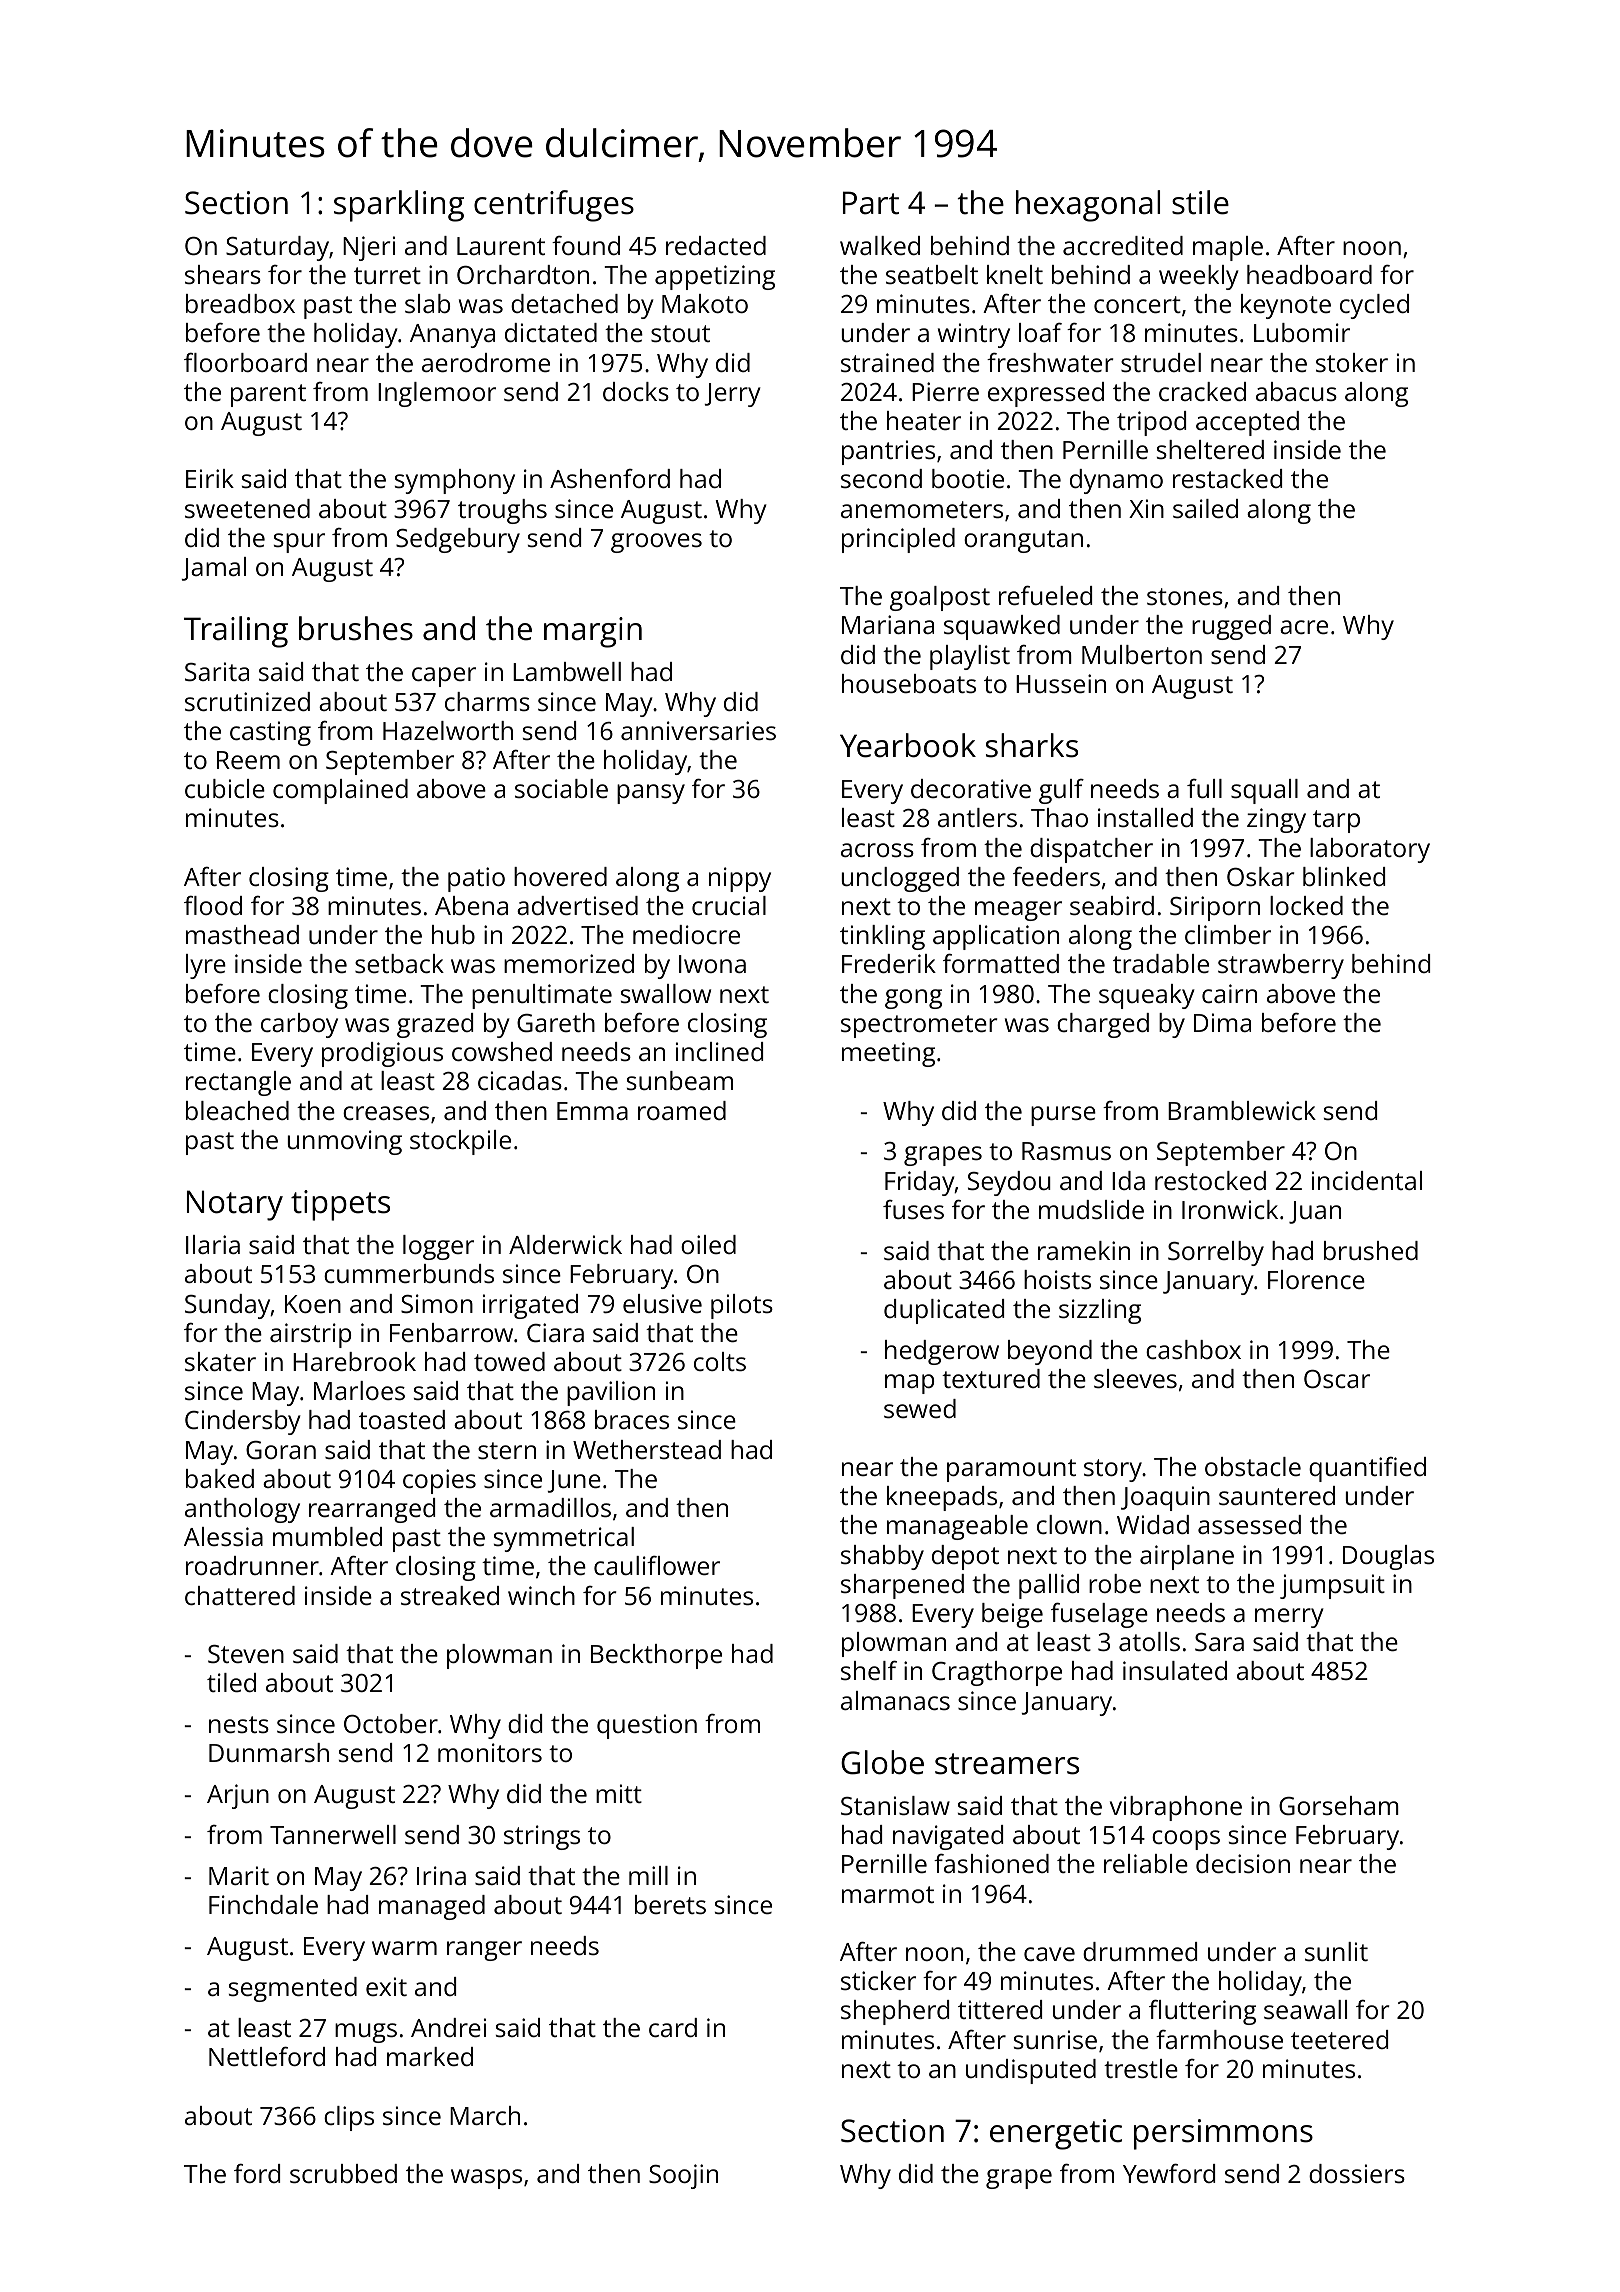 The image size is (1620, 2292). What do you see at coordinates (944, 1311) in the screenshot?
I see `duplicated` at bounding box center [944, 1311].
